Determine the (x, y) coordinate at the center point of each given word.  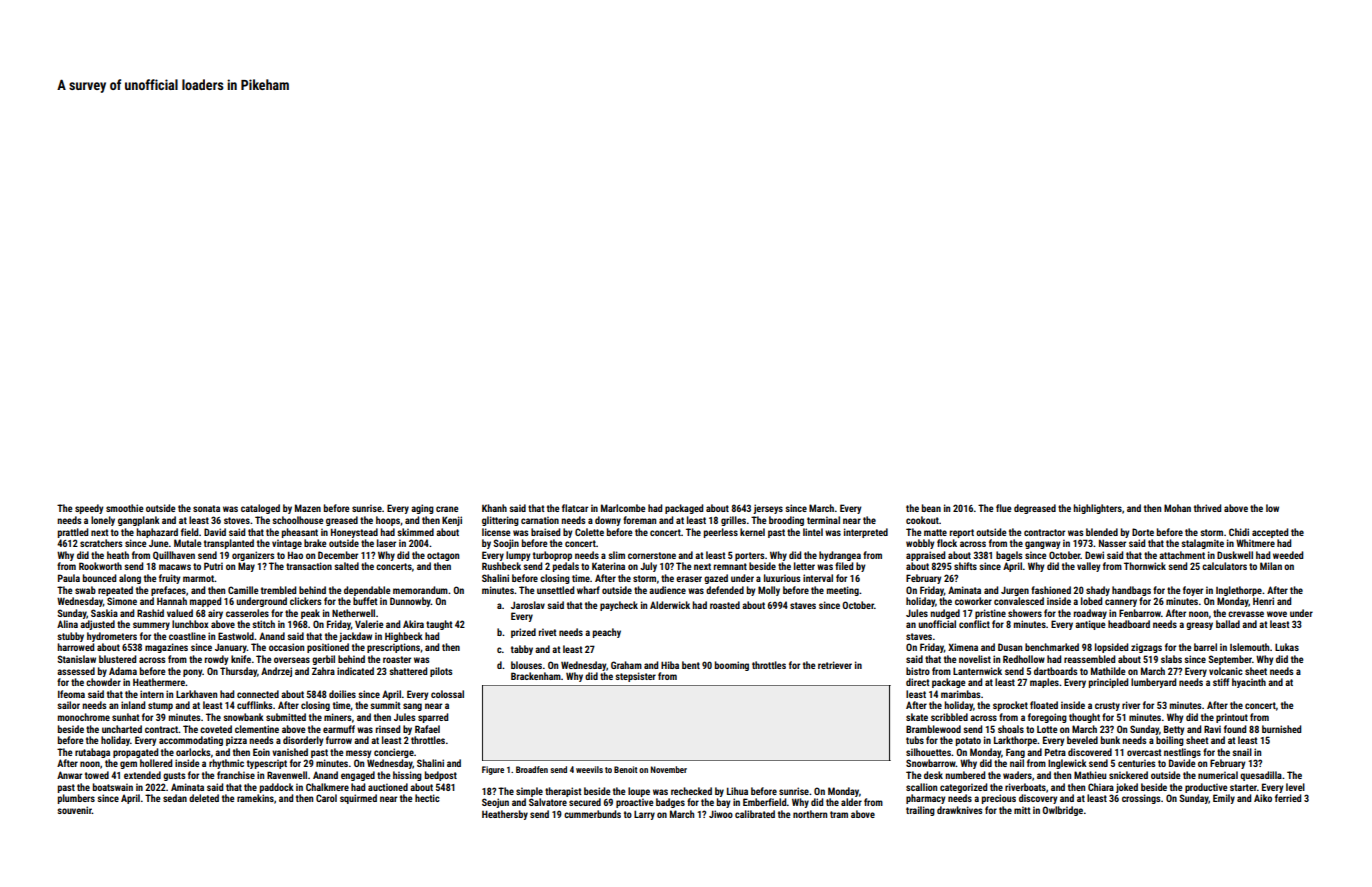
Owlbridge (1062, 811)
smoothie (124, 508)
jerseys (768, 509)
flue (1003, 508)
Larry (644, 815)
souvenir (75, 810)
